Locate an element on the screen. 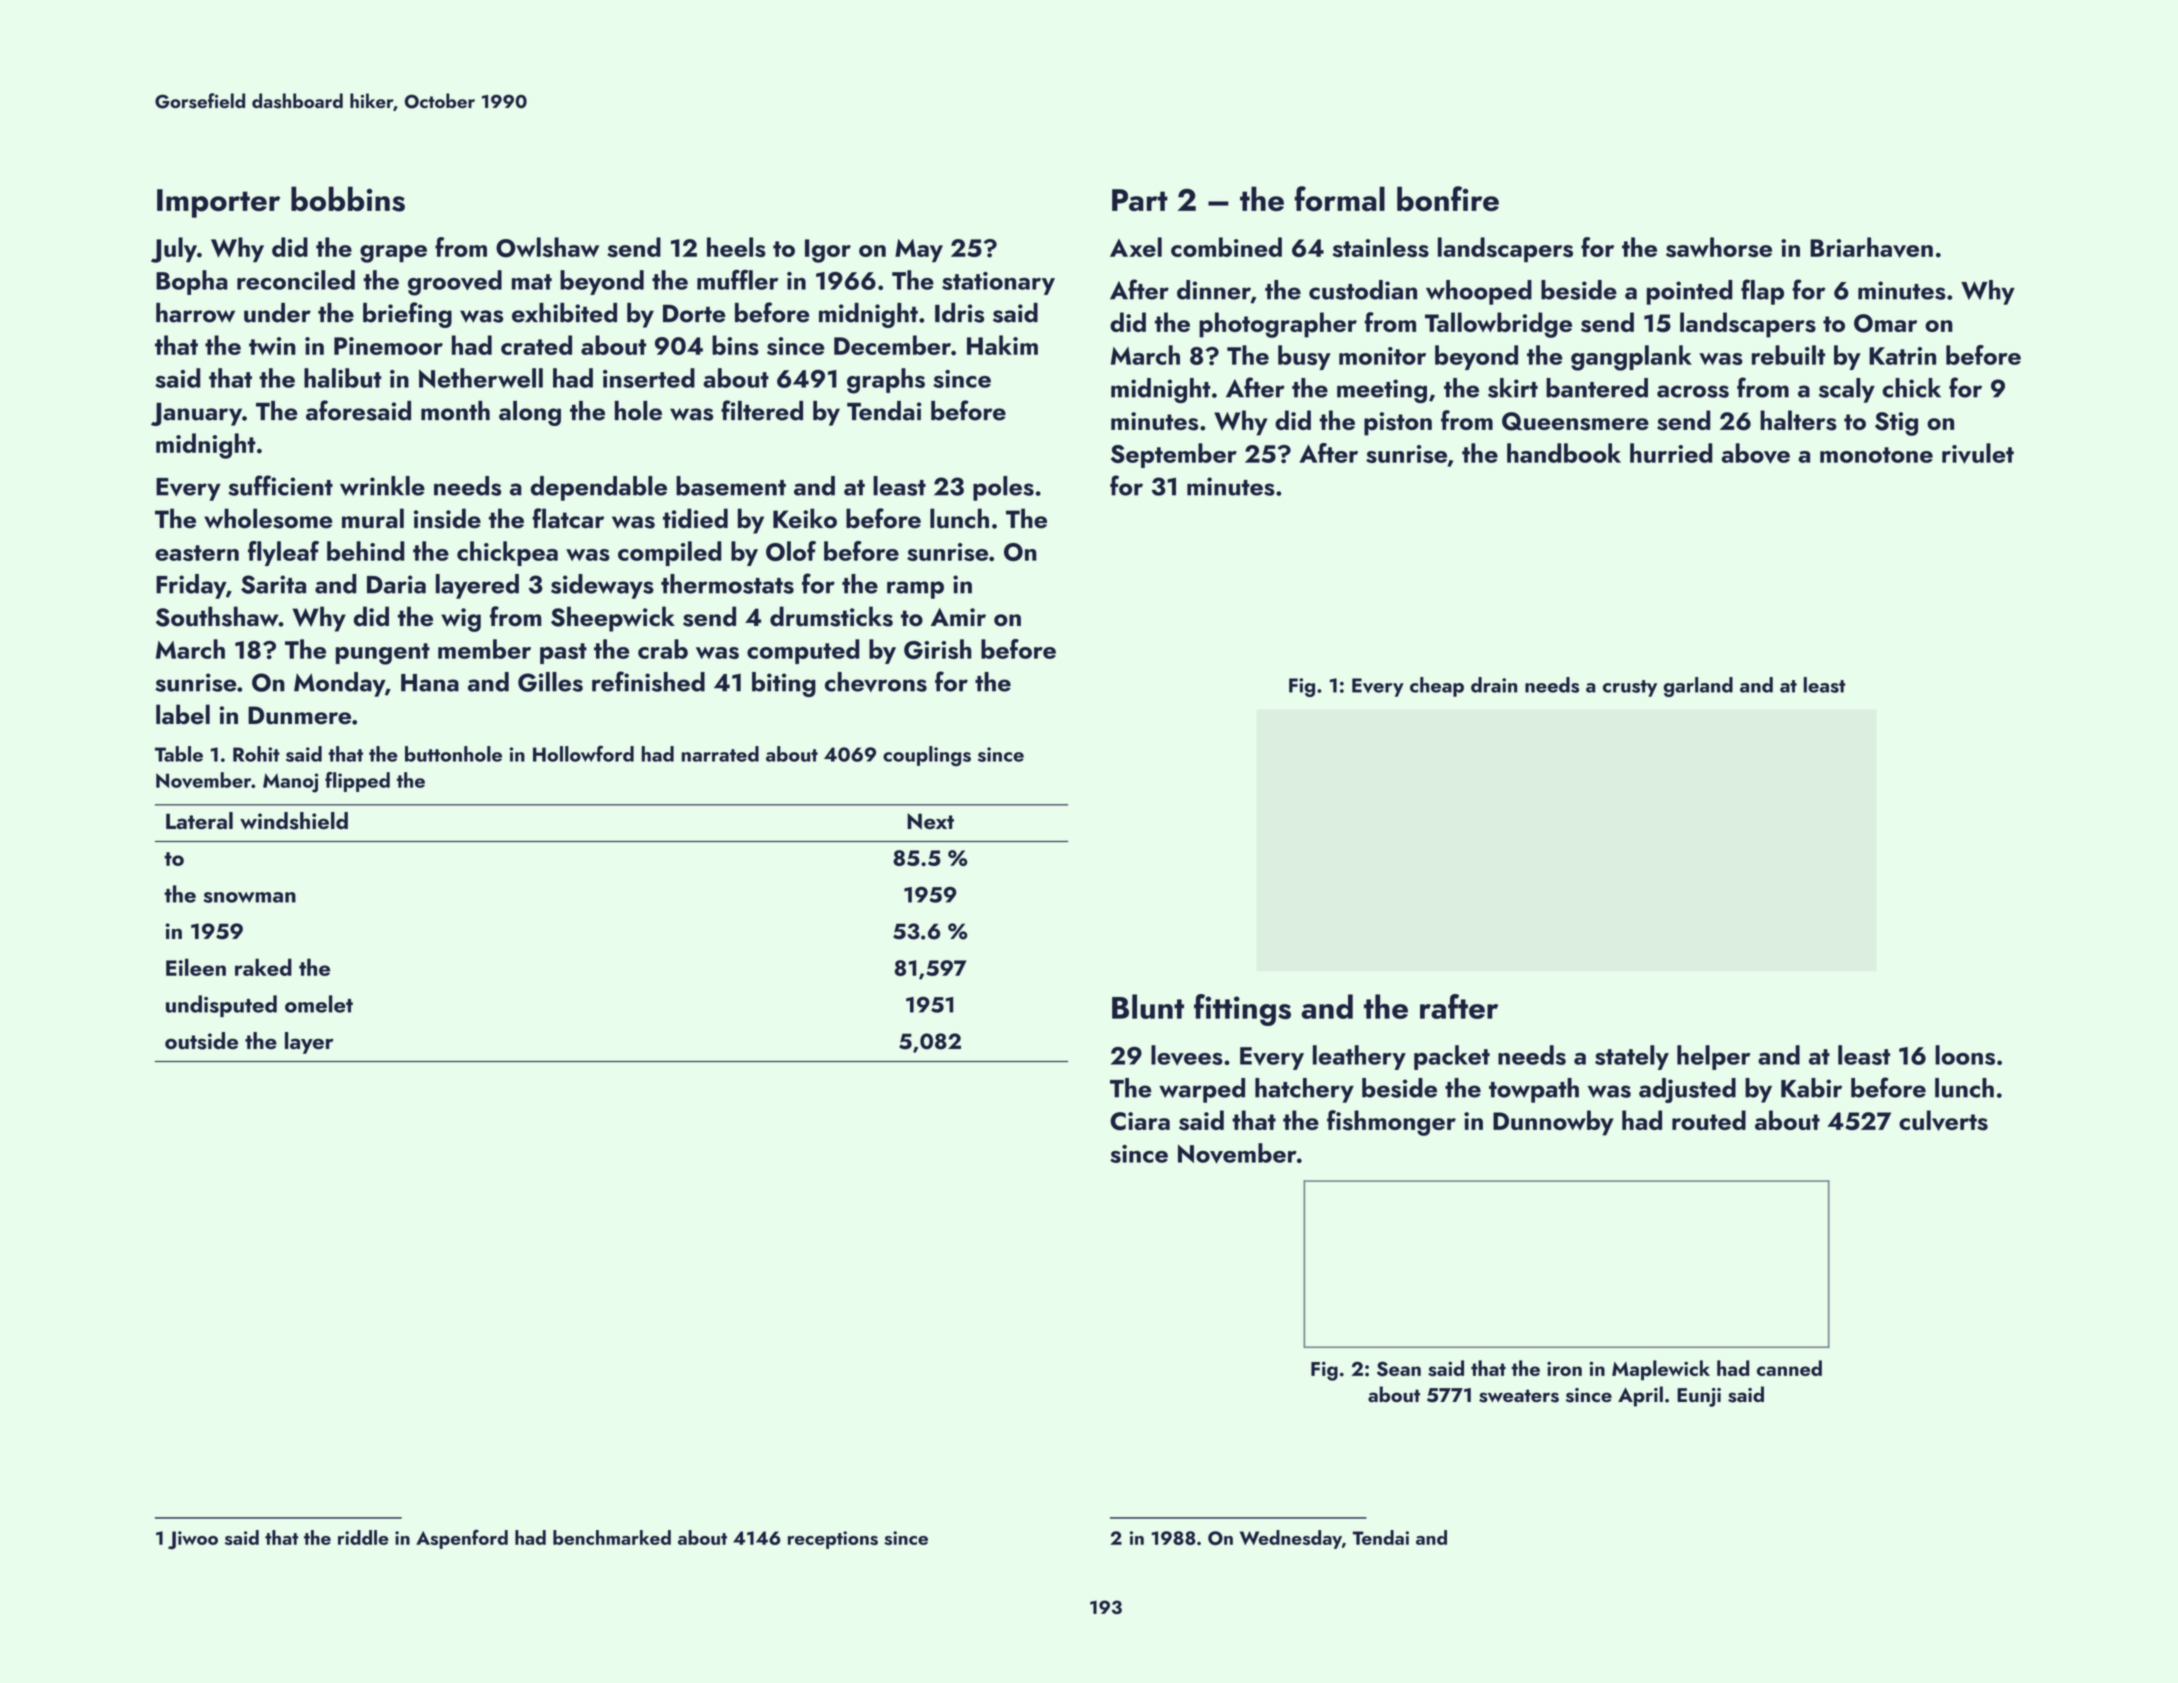  flatcar is located at coordinates (568, 518).
